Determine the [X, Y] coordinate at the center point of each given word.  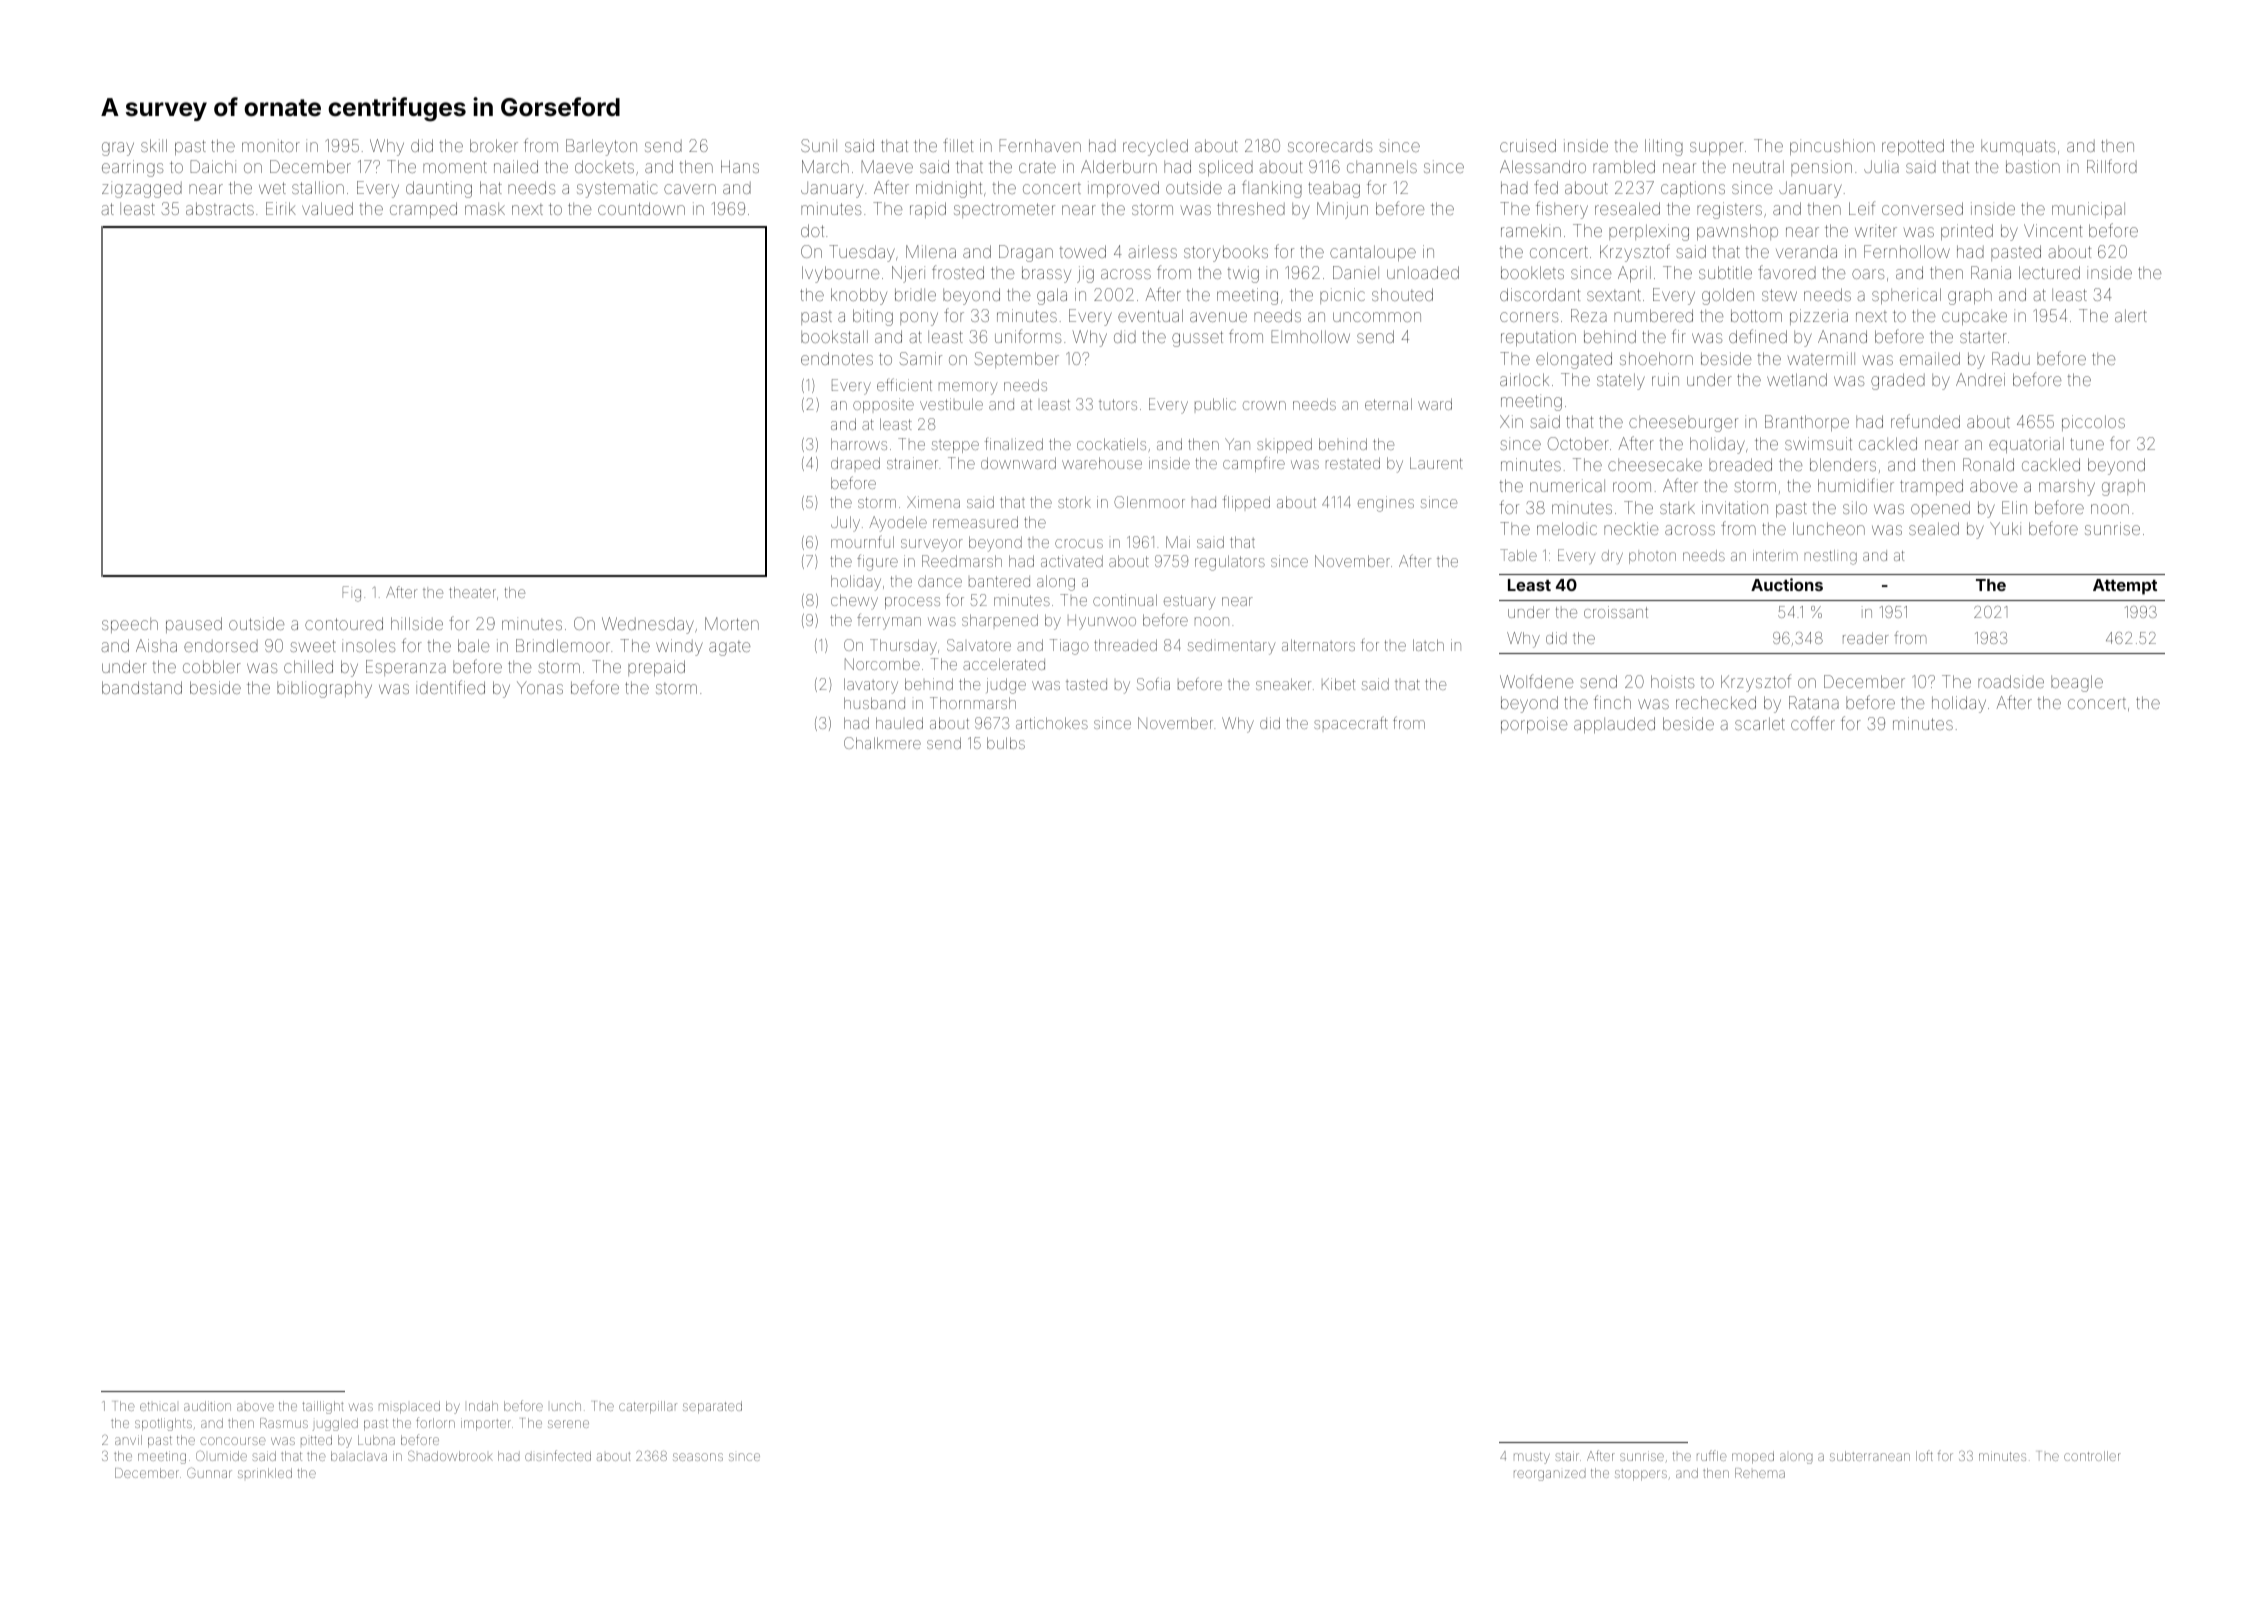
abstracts [220, 208]
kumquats [2018, 147]
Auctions [1787, 584]
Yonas [540, 687]
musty [1532, 1458]
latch [1428, 645]
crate [1037, 167]
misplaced [409, 1407]
